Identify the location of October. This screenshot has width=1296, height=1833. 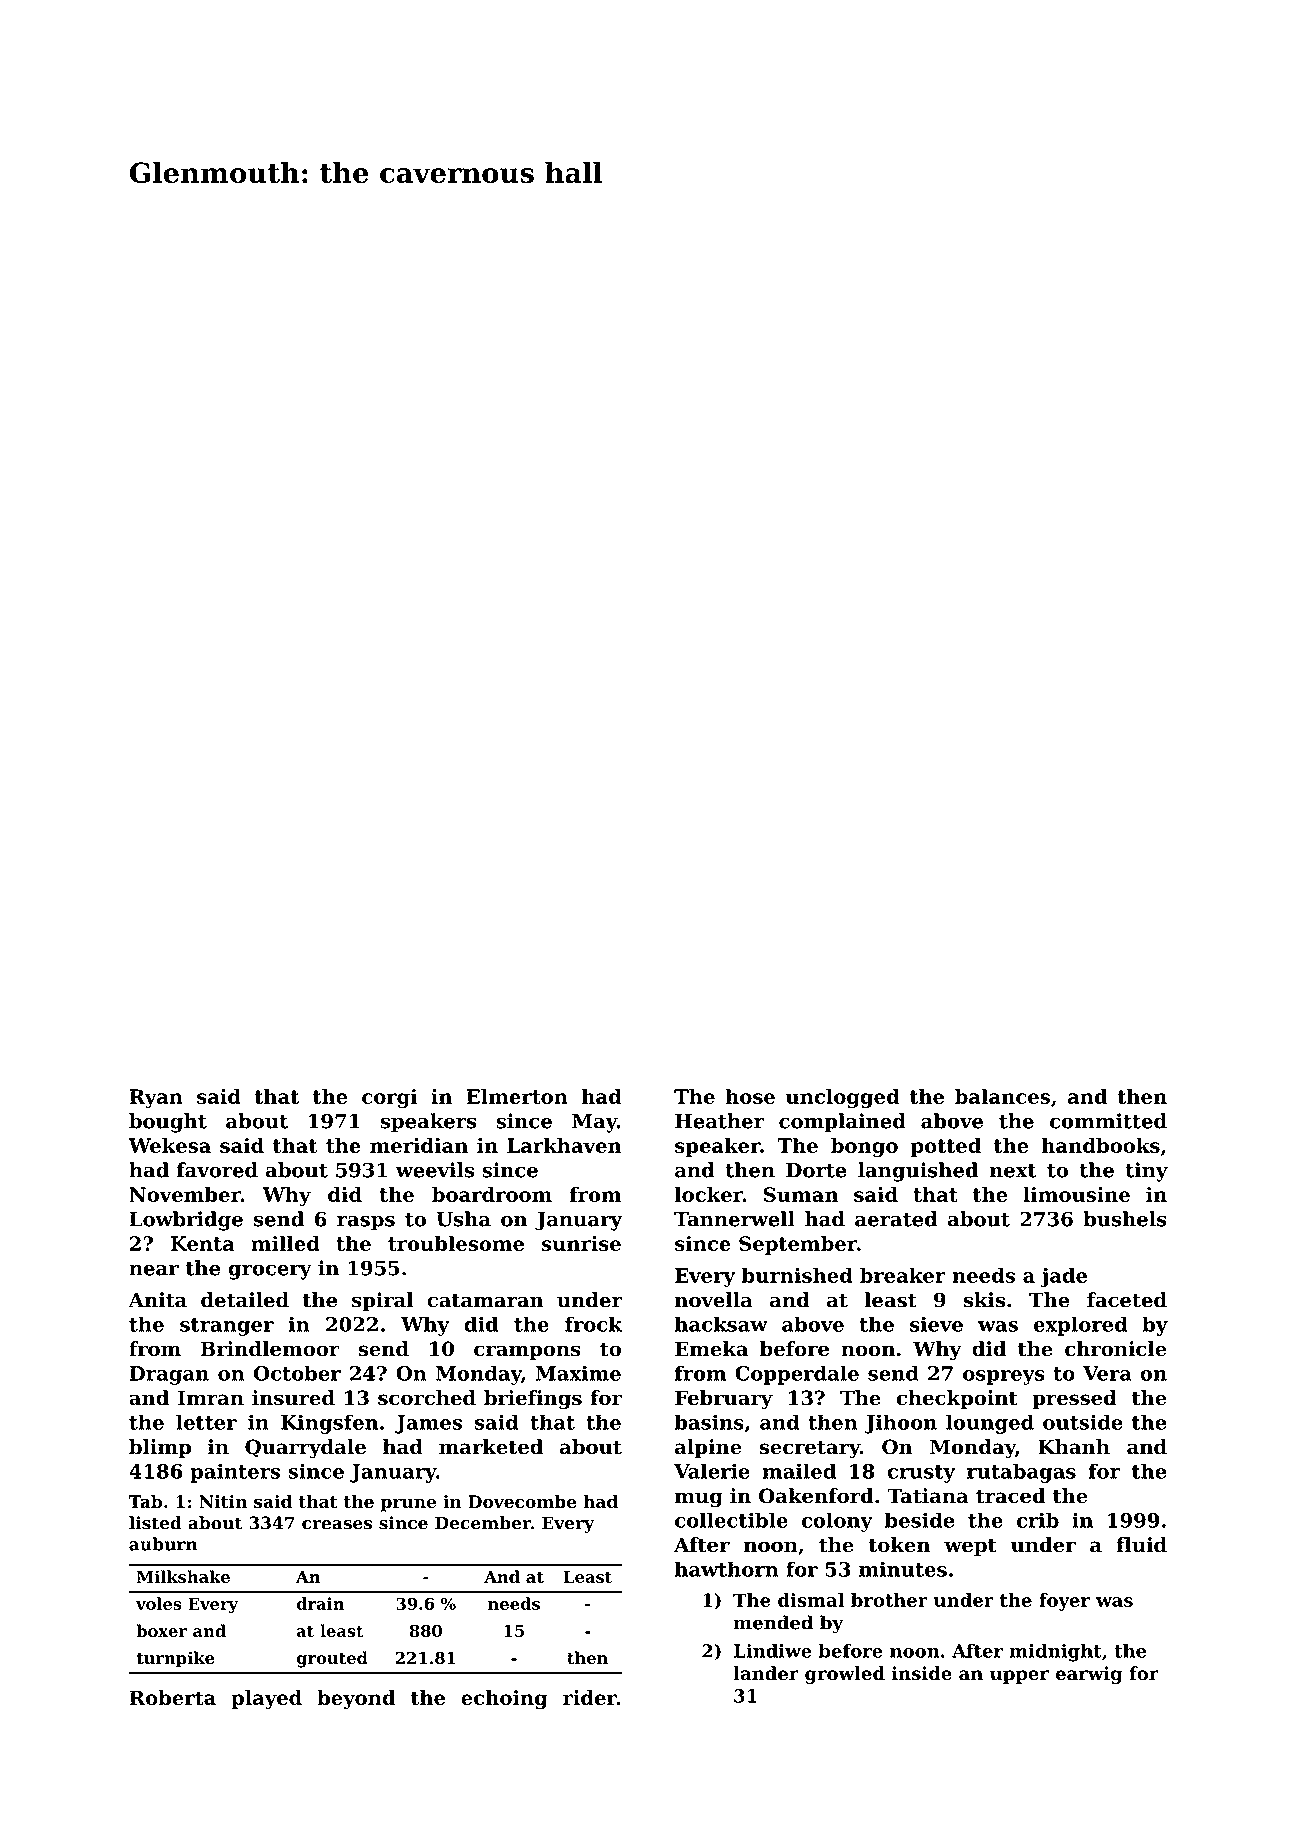
(297, 1373).
